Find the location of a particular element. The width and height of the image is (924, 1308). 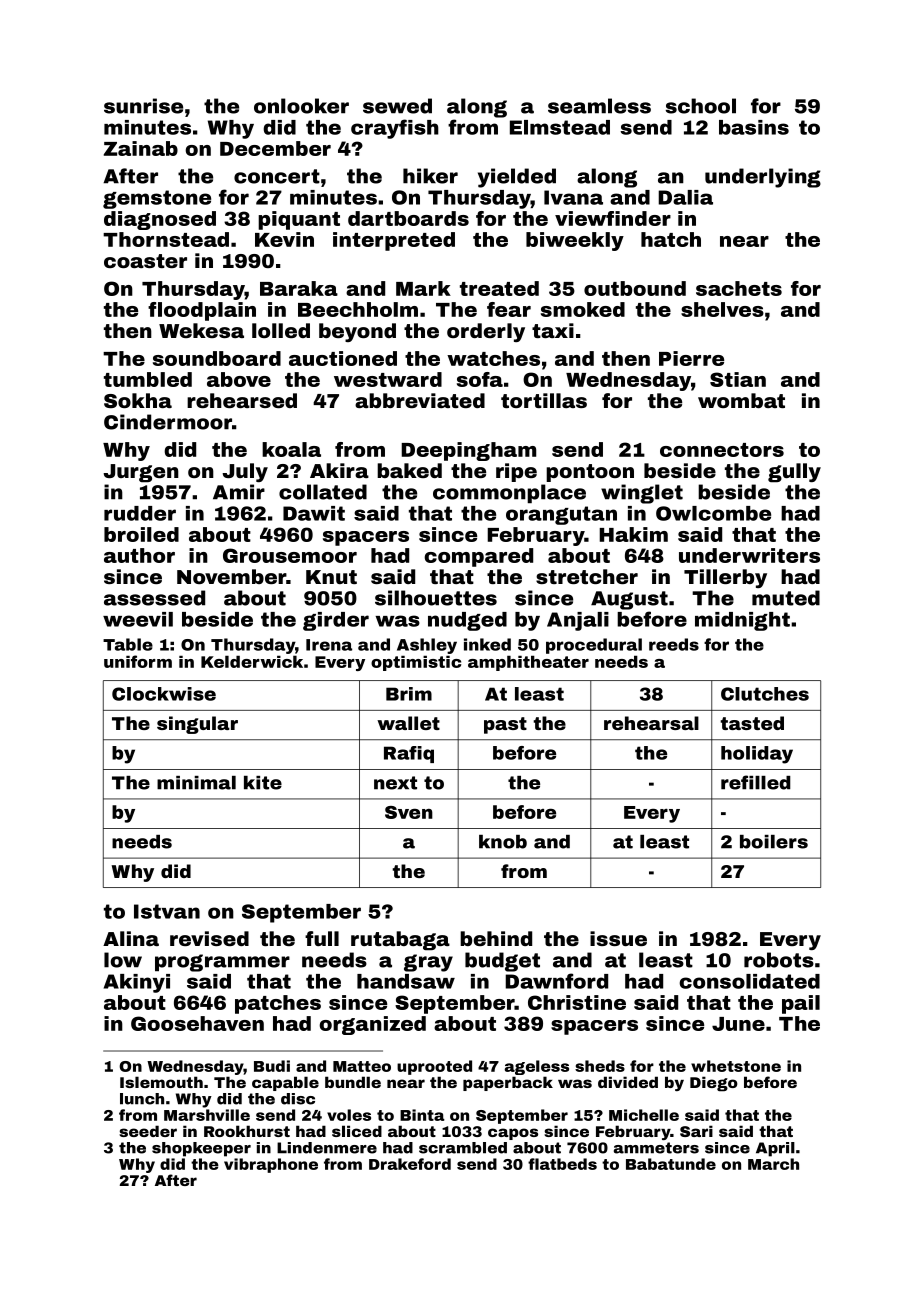

shopkeeper is located at coordinates (201, 1149).
